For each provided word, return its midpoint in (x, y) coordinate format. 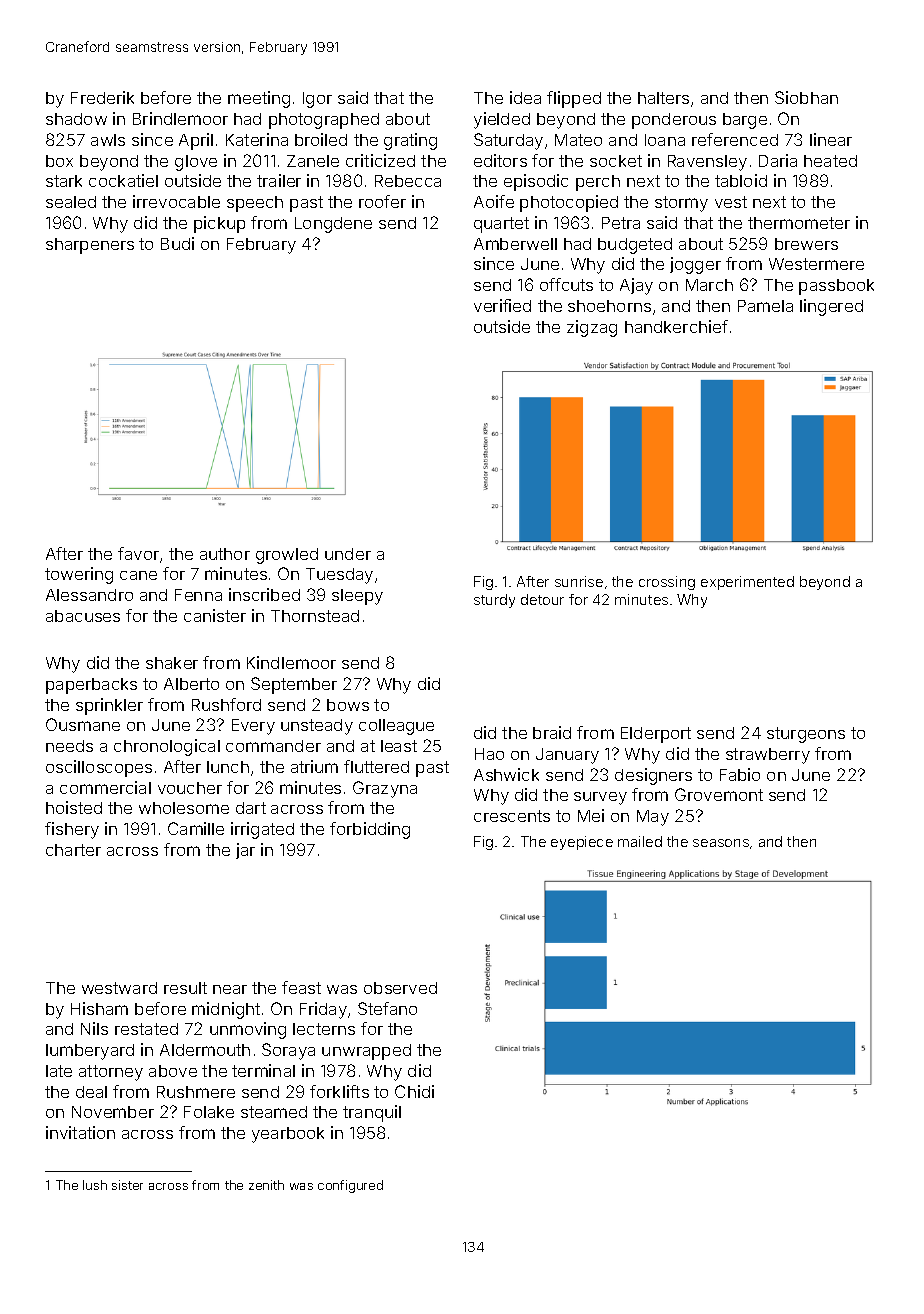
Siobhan (806, 97)
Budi (177, 243)
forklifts (339, 1091)
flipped (574, 99)
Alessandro (89, 595)
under (348, 554)
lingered (831, 307)
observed (400, 988)
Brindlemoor (180, 118)
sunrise (579, 581)
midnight (226, 1010)
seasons (721, 843)
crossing (667, 583)
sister (127, 1185)
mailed (640, 841)
